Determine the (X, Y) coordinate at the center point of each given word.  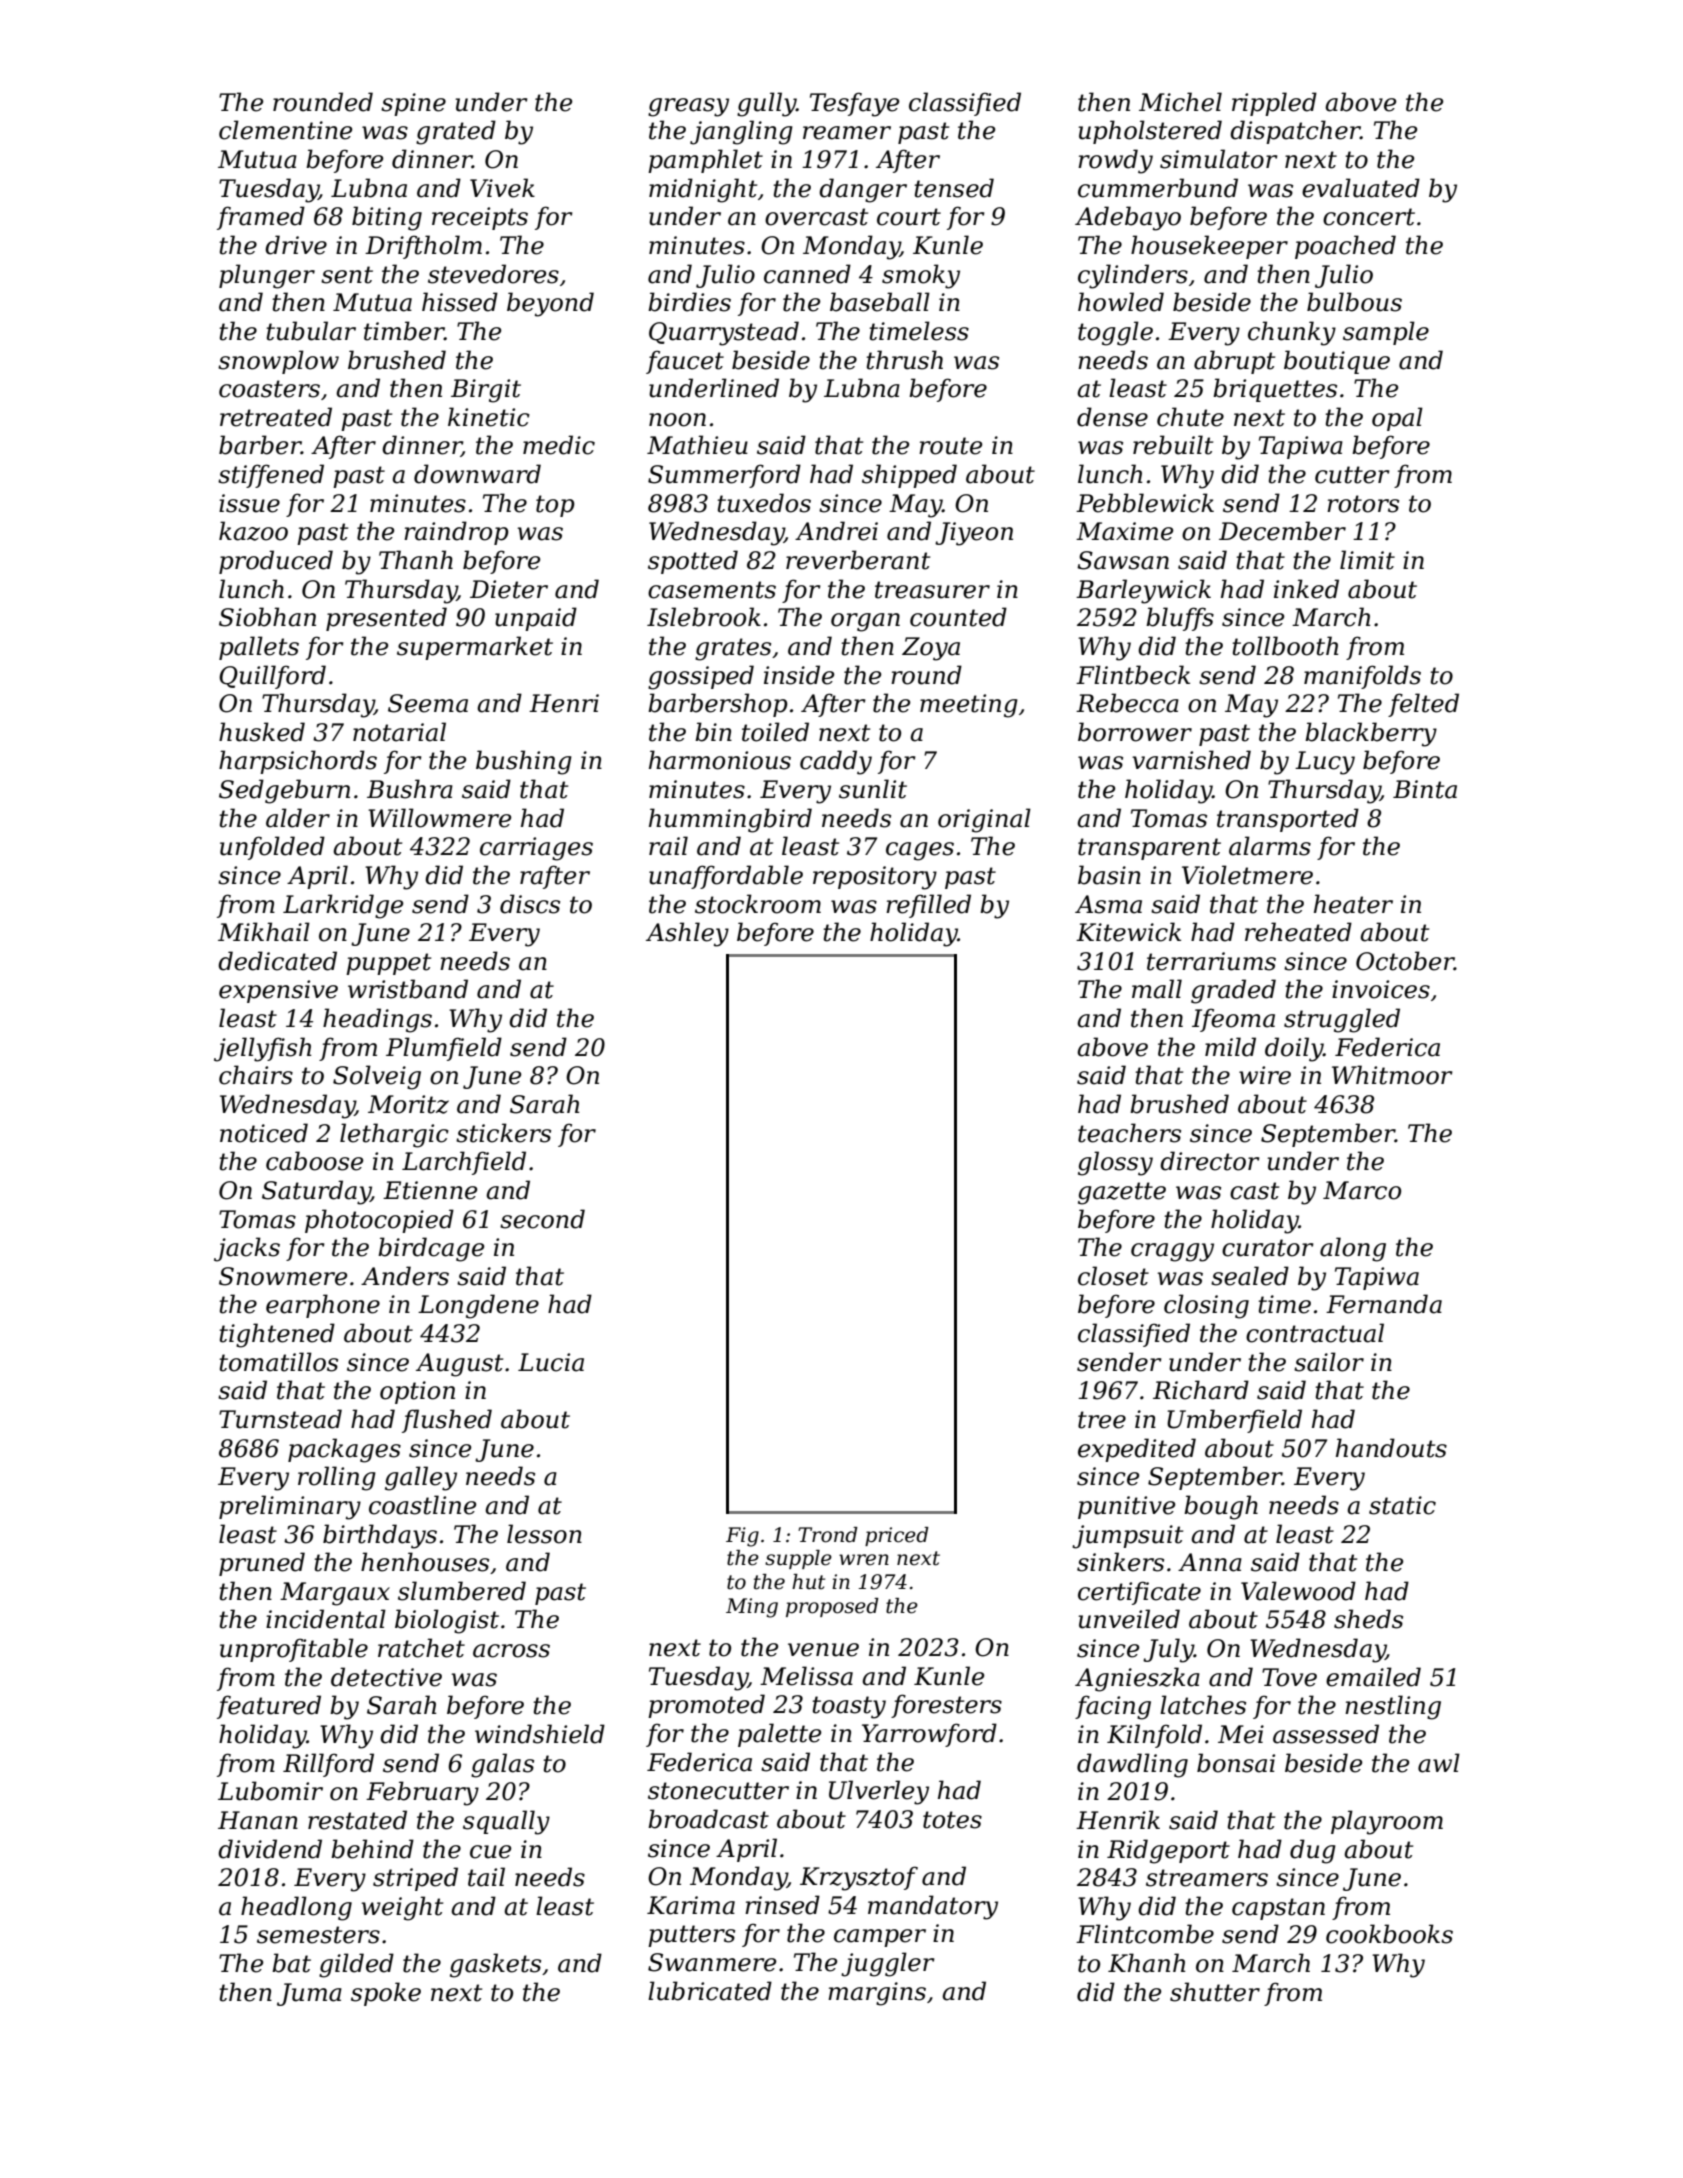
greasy (688, 107)
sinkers (1120, 1562)
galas (502, 1765)
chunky (1292, 333)
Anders (405, 1276)
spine (413, 104)
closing (1206, 1306)
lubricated (710, 1991)
